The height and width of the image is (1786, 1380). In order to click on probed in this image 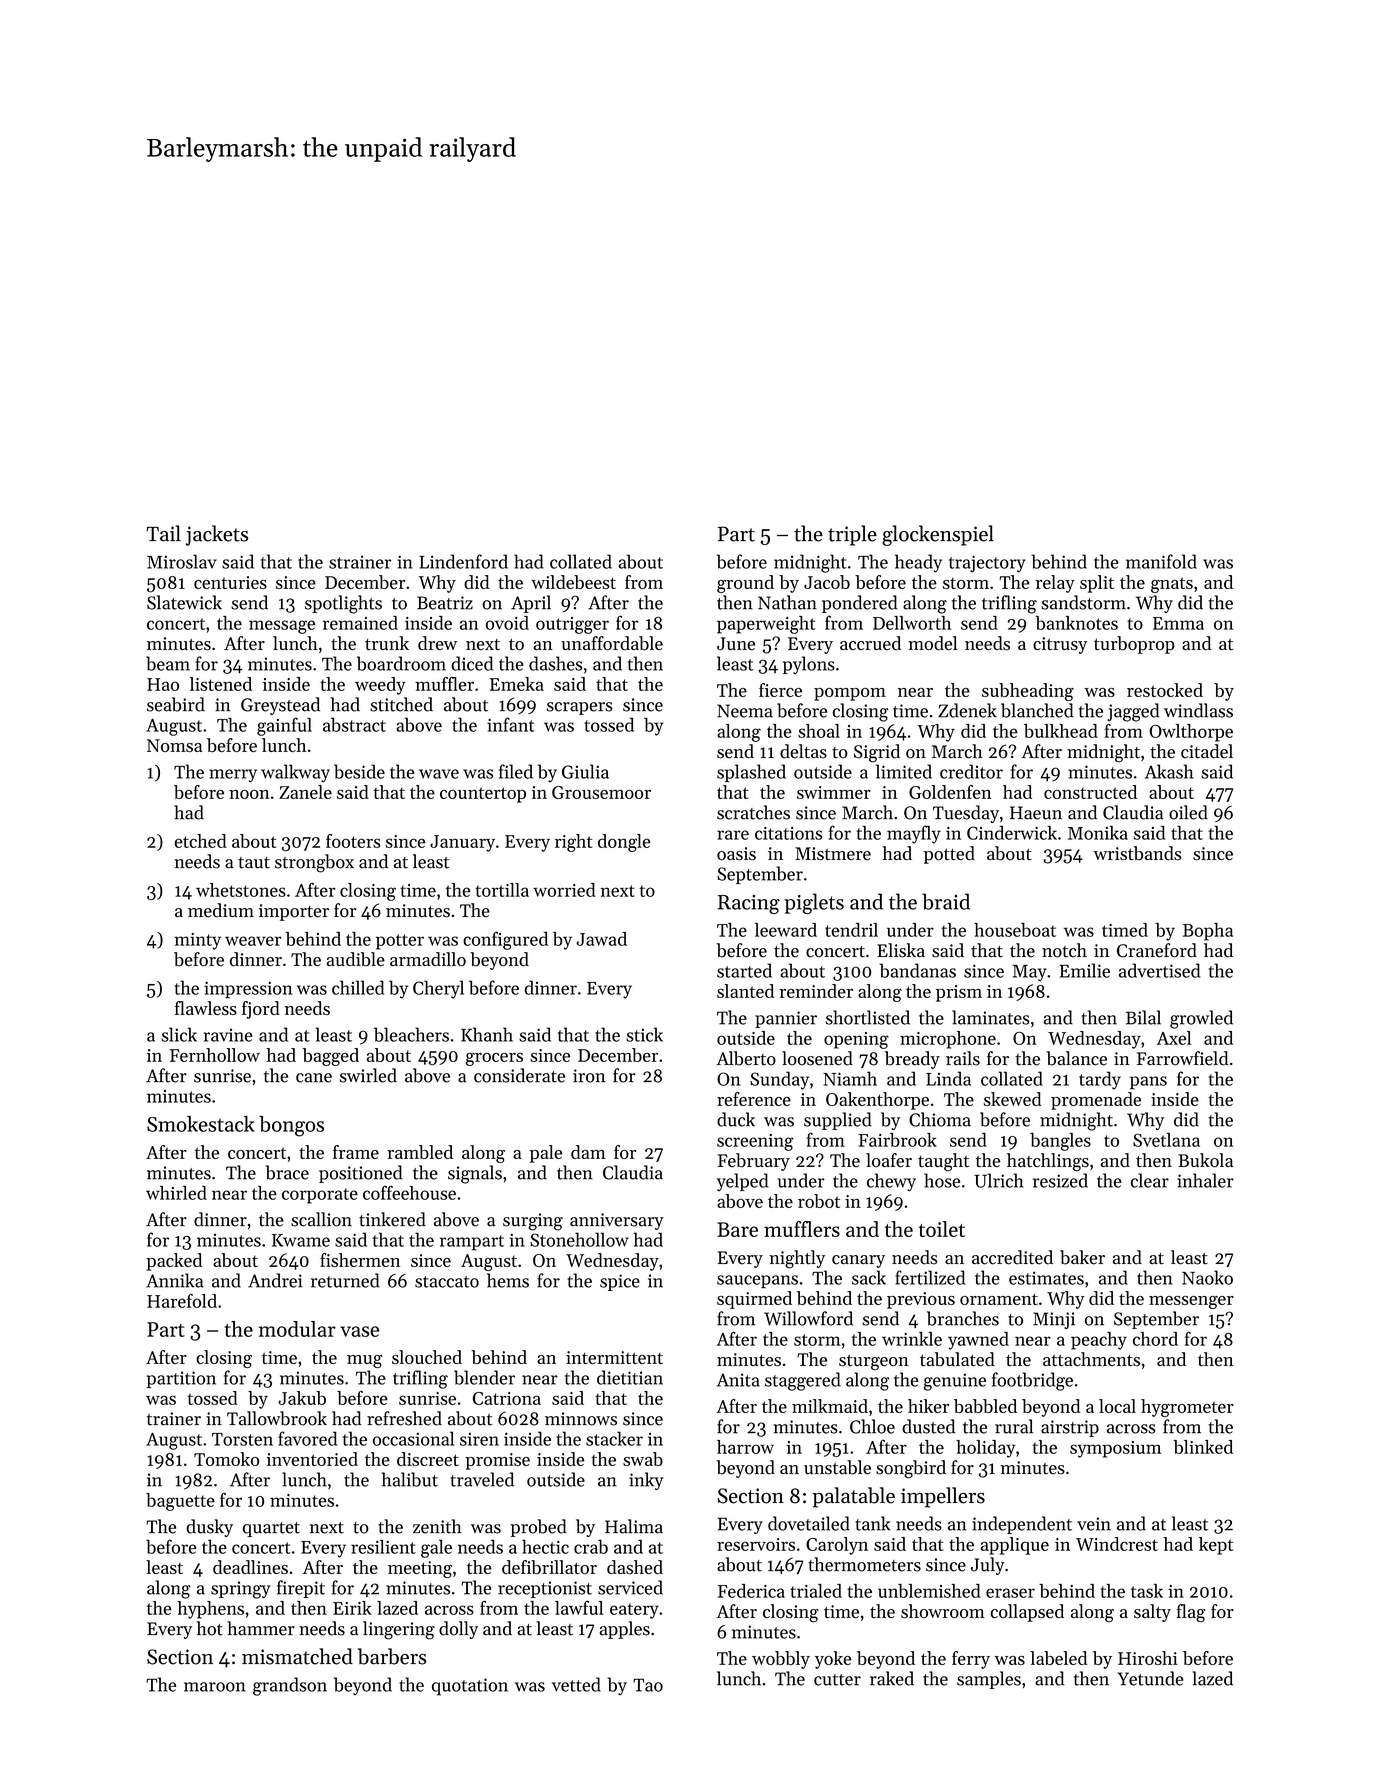, I will do `click(538, 1528)`.
